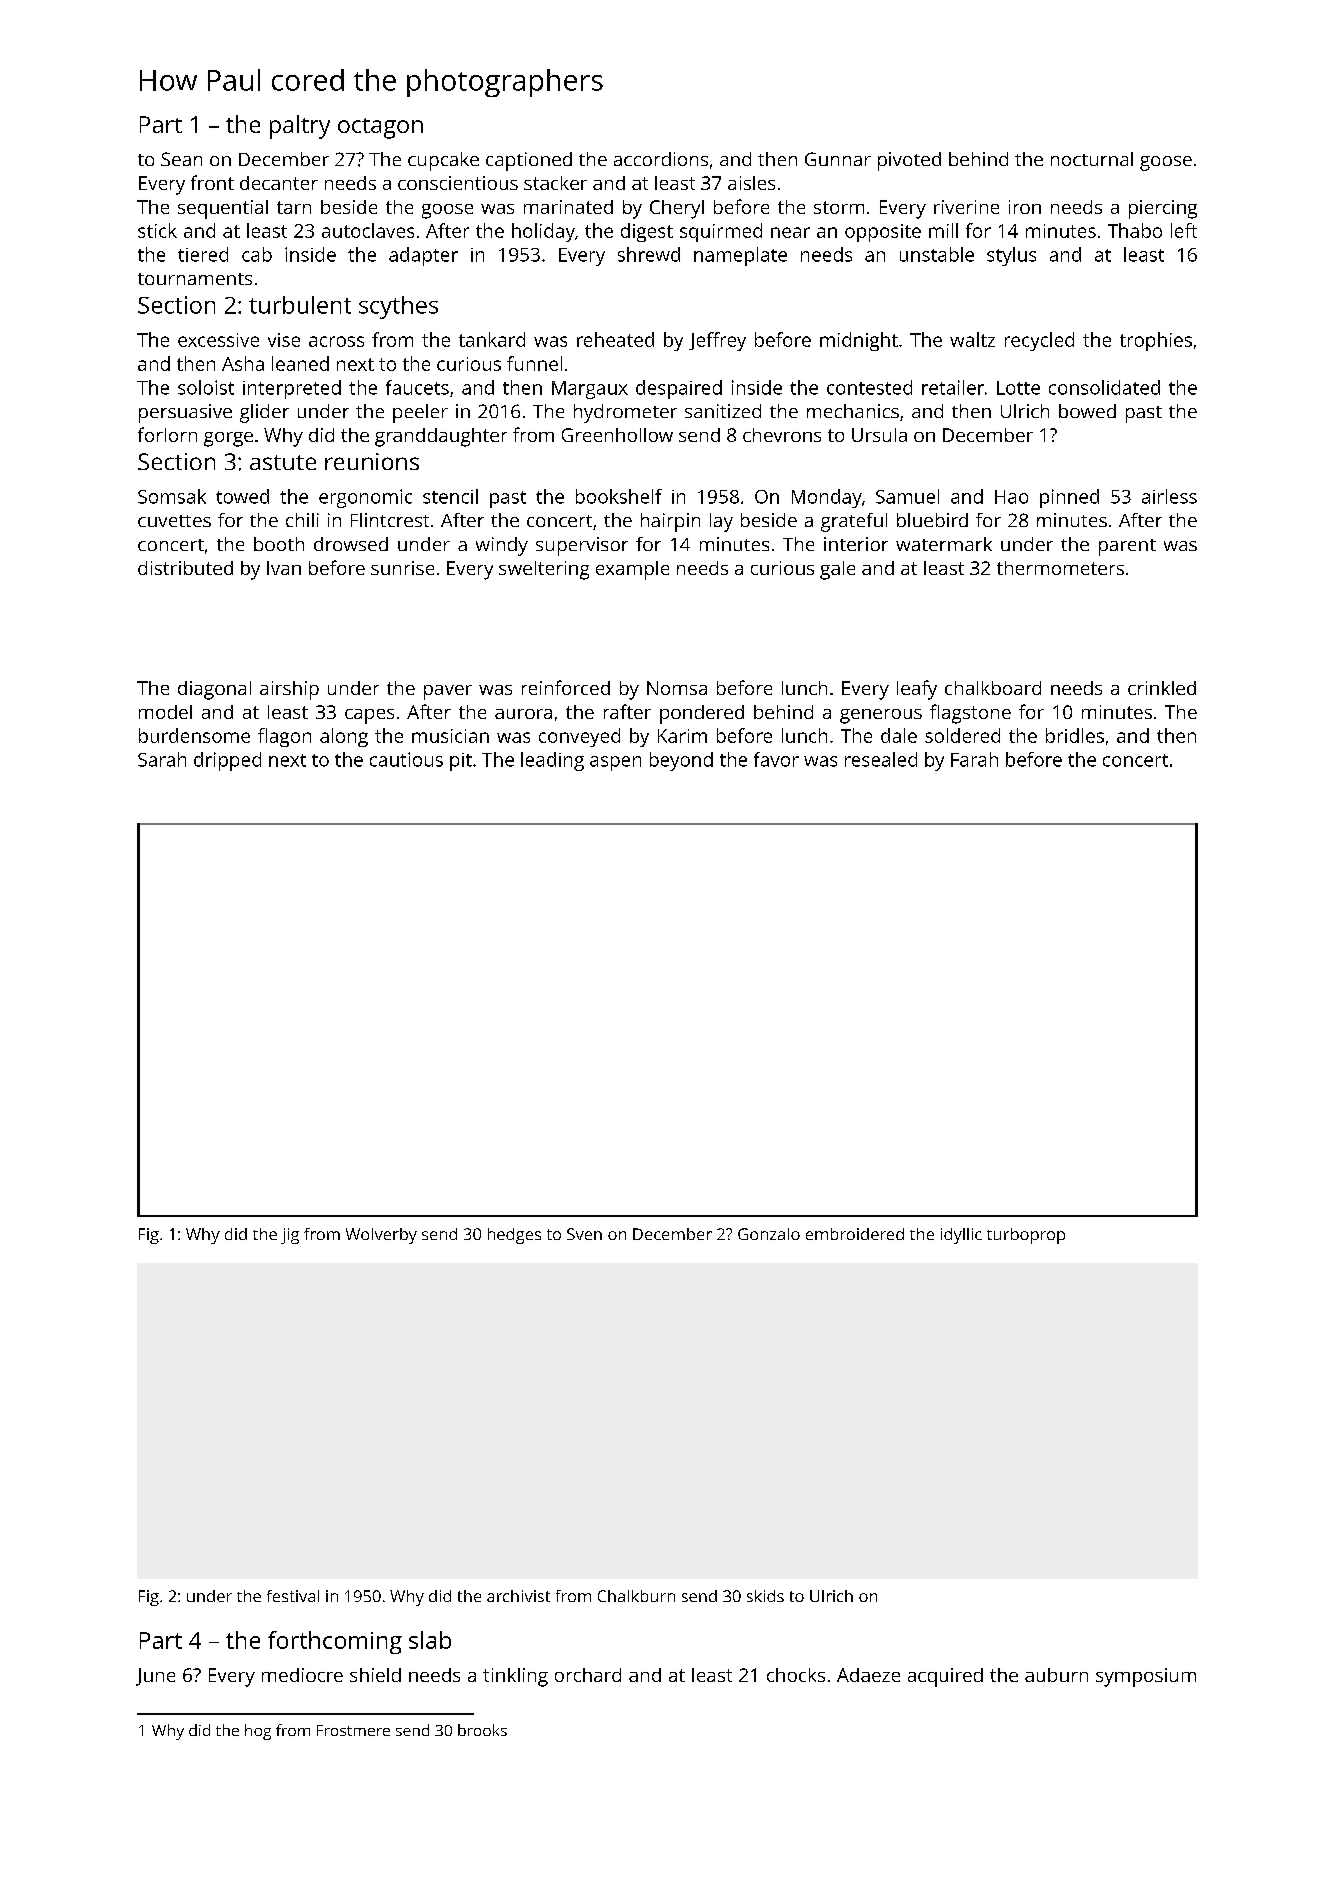  I want to click on cautious, so click(406, 759).
